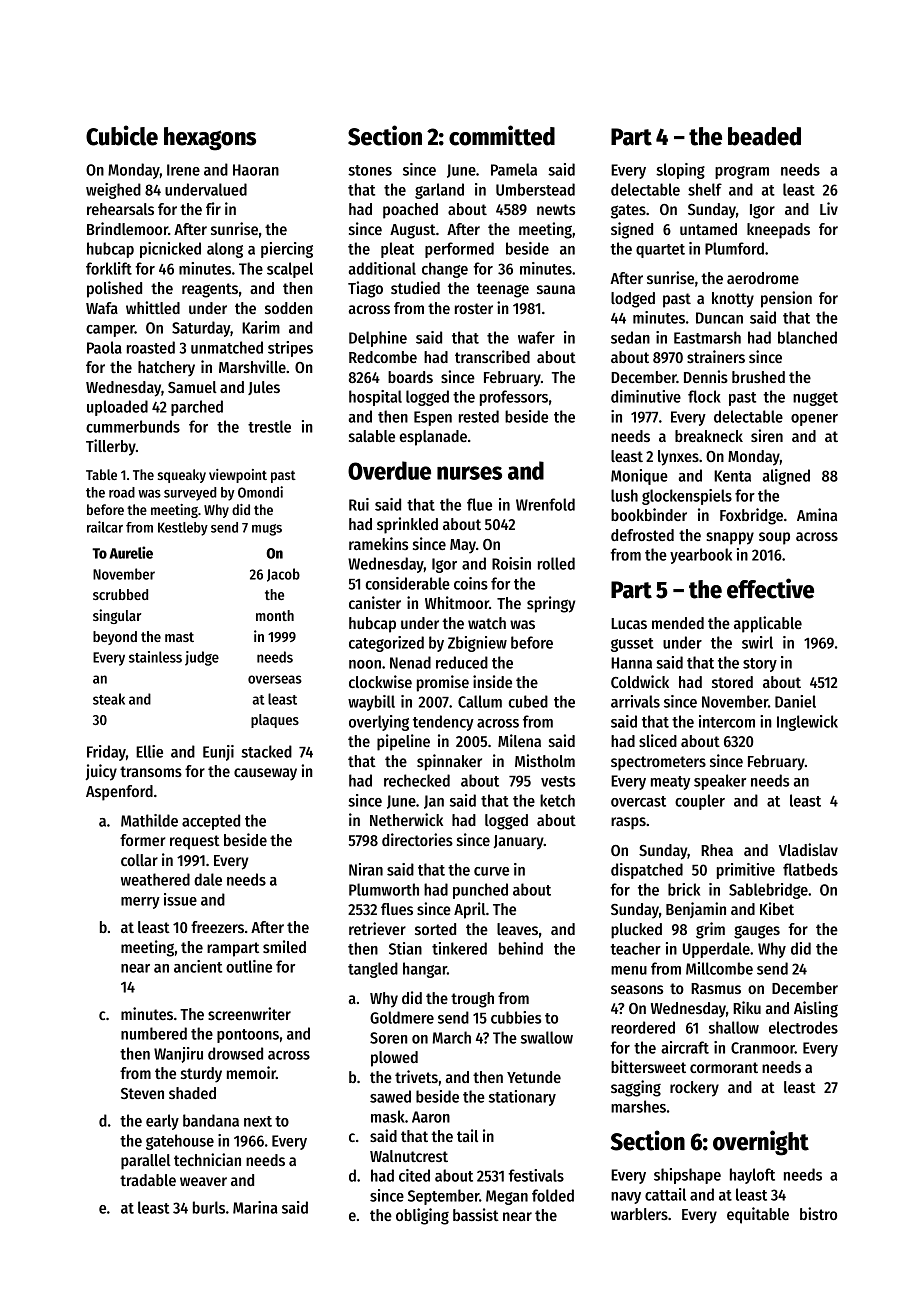 Image resolution: width=924 pixels, height=1308 pixels. I want to click on sauna, so click(556, 289).
